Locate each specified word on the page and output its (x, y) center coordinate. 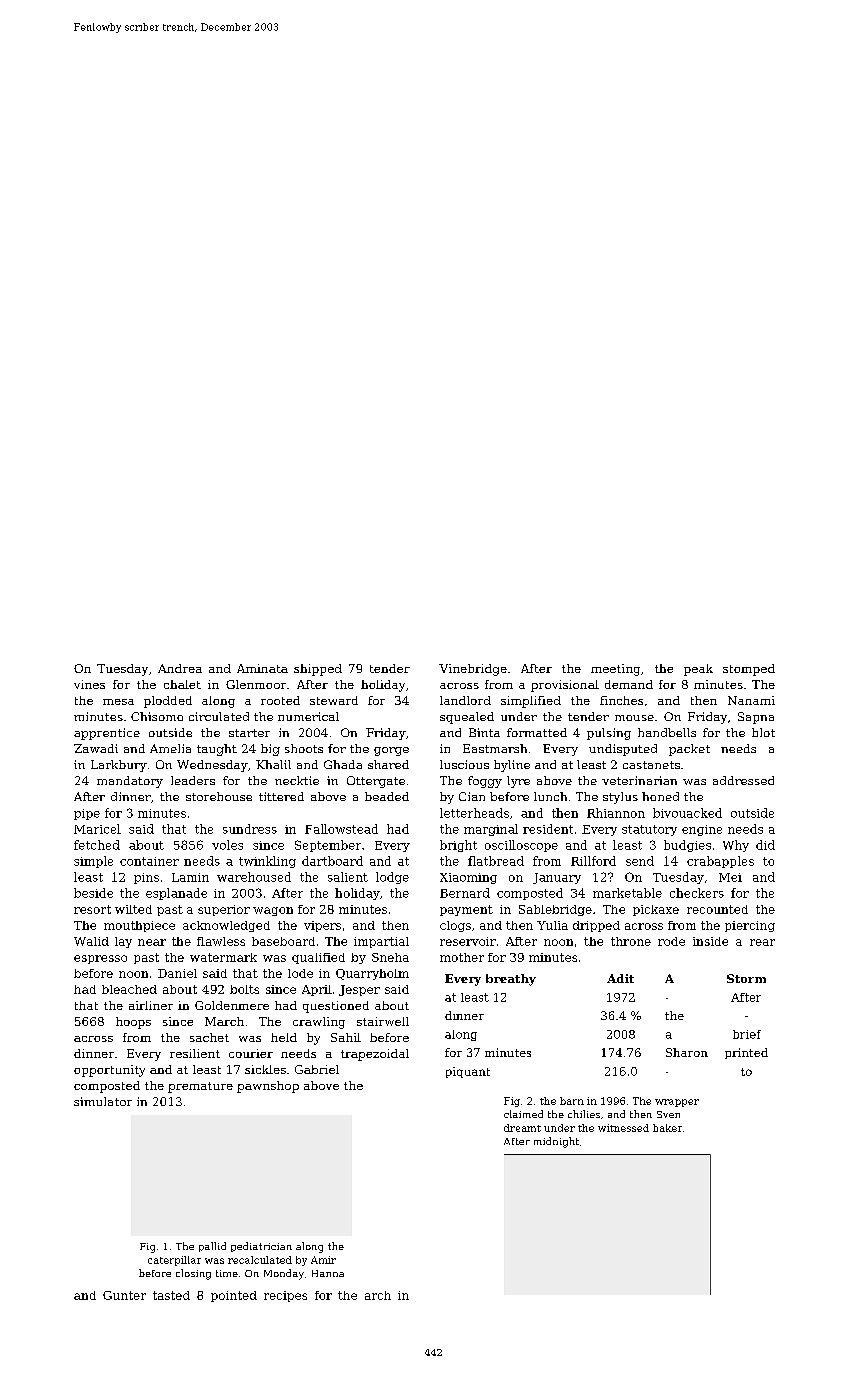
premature (200, 1087)
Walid (91, 941)
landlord (465, 700)
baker (667, 1128)
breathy (511, 980)
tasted (171, 1295)
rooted (280, 700)
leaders (193, 780)
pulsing (609, 734)
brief (747, 1034)
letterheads (474, 813)
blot (763, 732)
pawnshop (268, 1087)
